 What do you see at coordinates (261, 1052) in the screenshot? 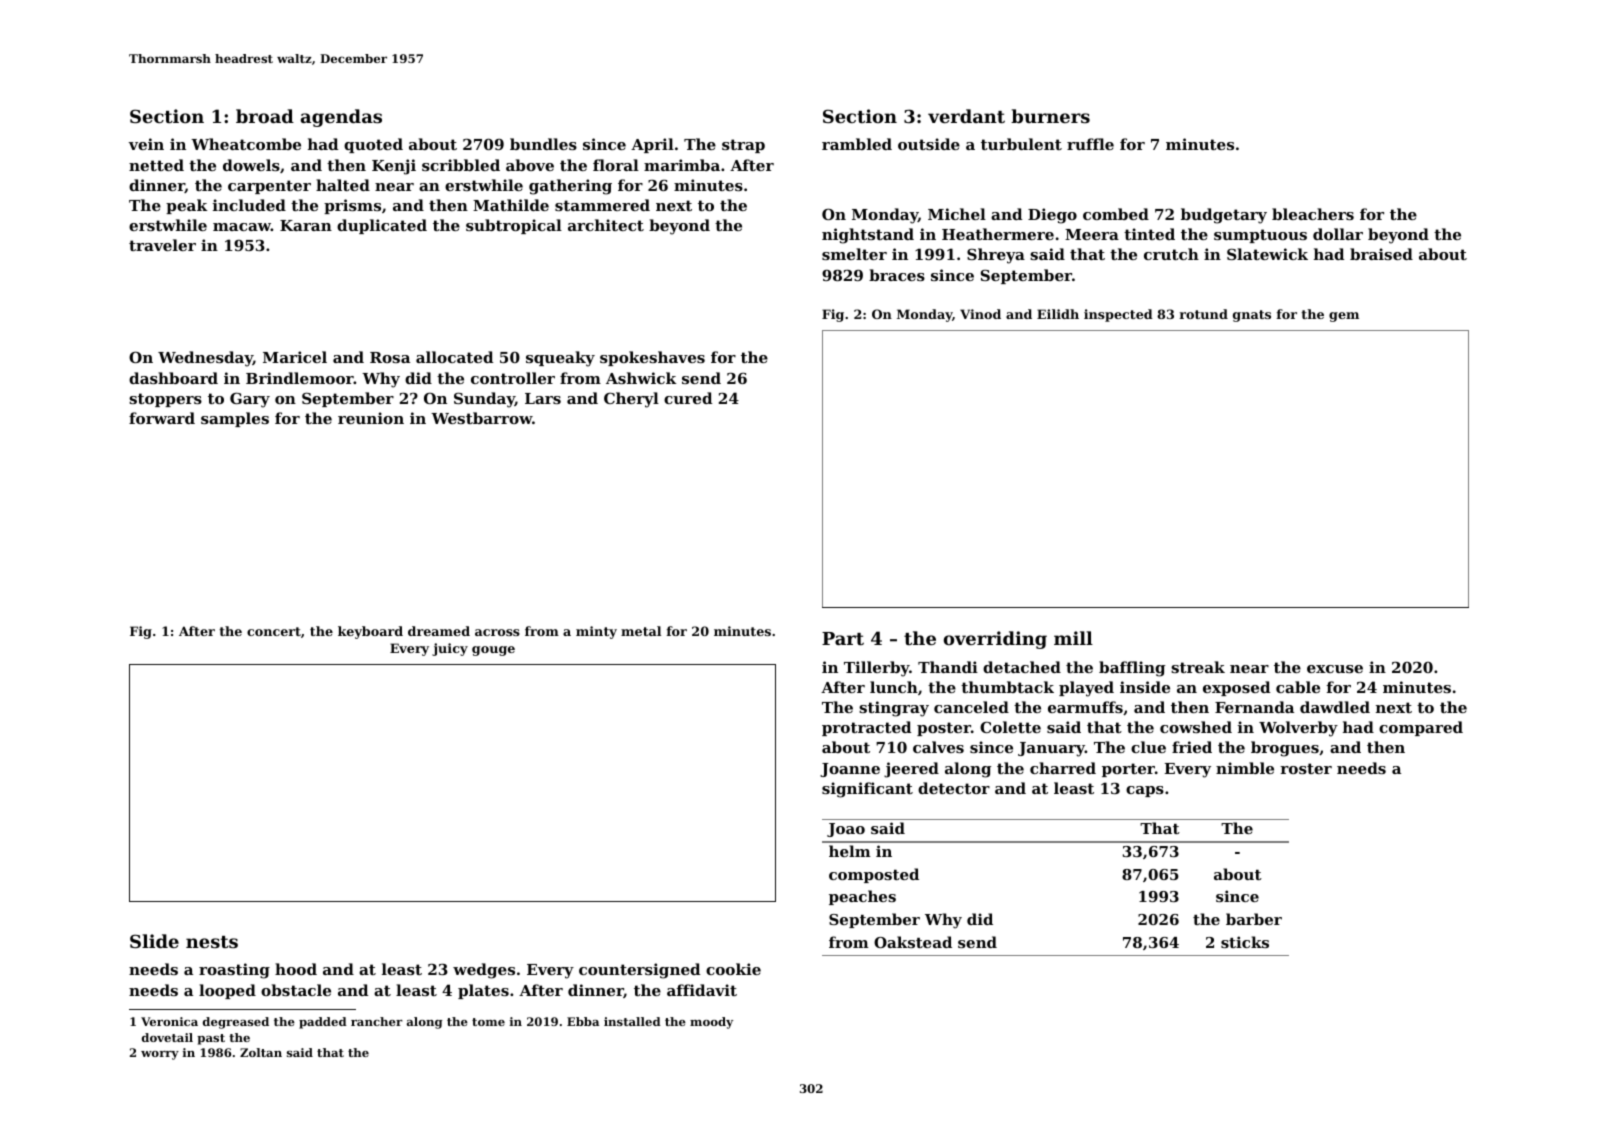
I see `Zoltan` at bounding box center [261, 1052].
